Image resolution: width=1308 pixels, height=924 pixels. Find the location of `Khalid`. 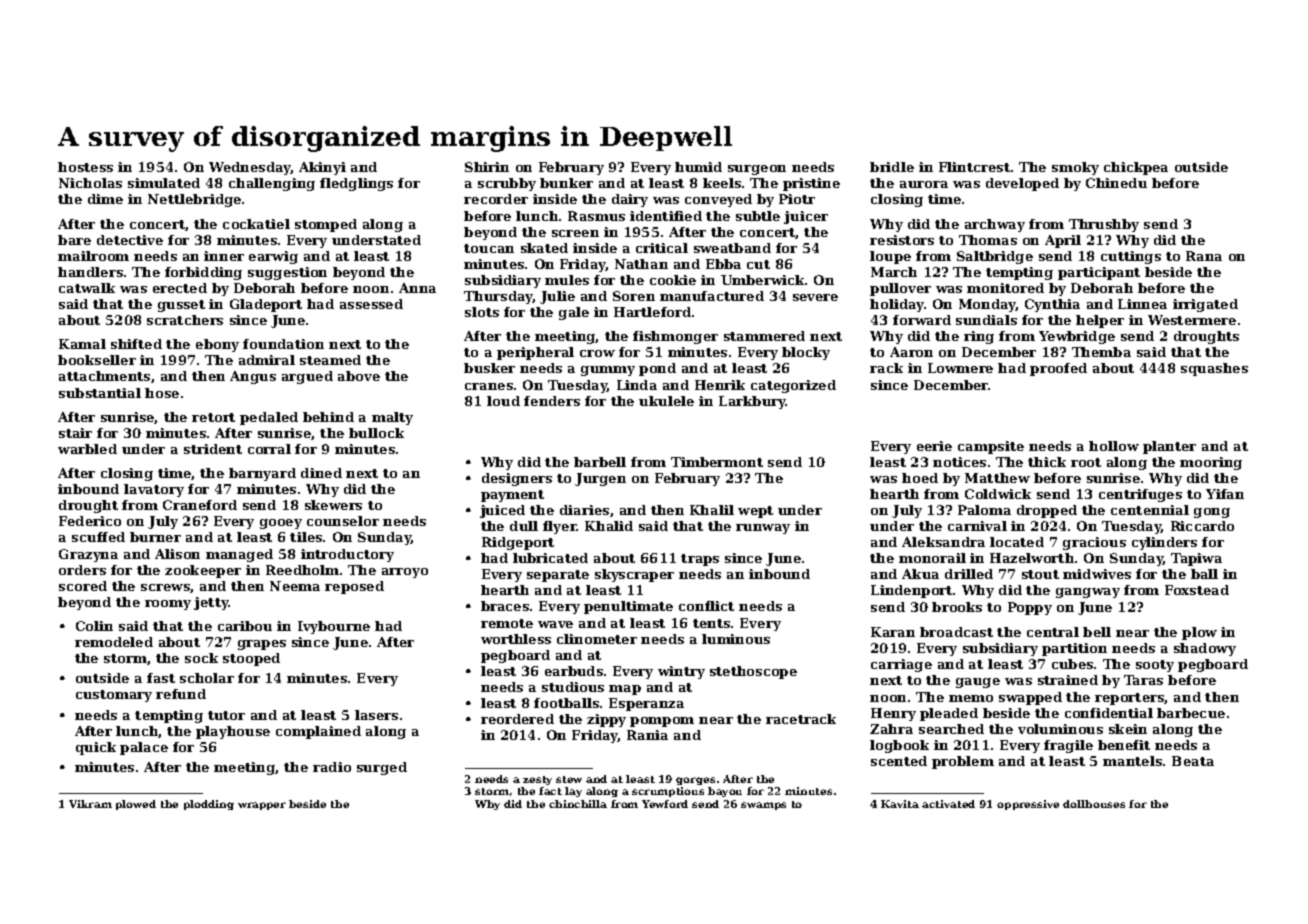

Khalid is located at coordinates (609, 526).
